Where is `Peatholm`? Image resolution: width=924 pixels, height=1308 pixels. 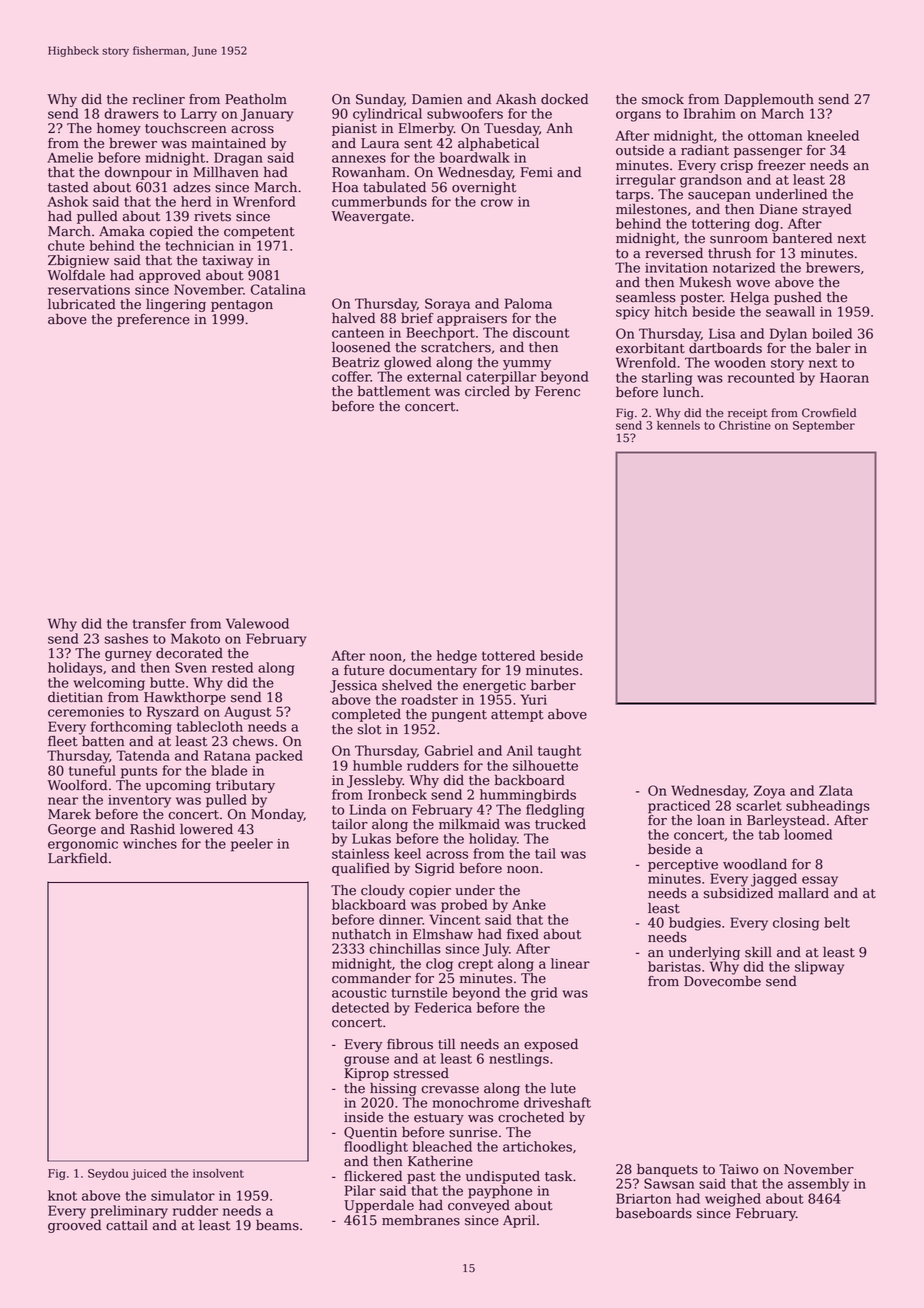
Peatholm is located at coordinates (256, 99).
